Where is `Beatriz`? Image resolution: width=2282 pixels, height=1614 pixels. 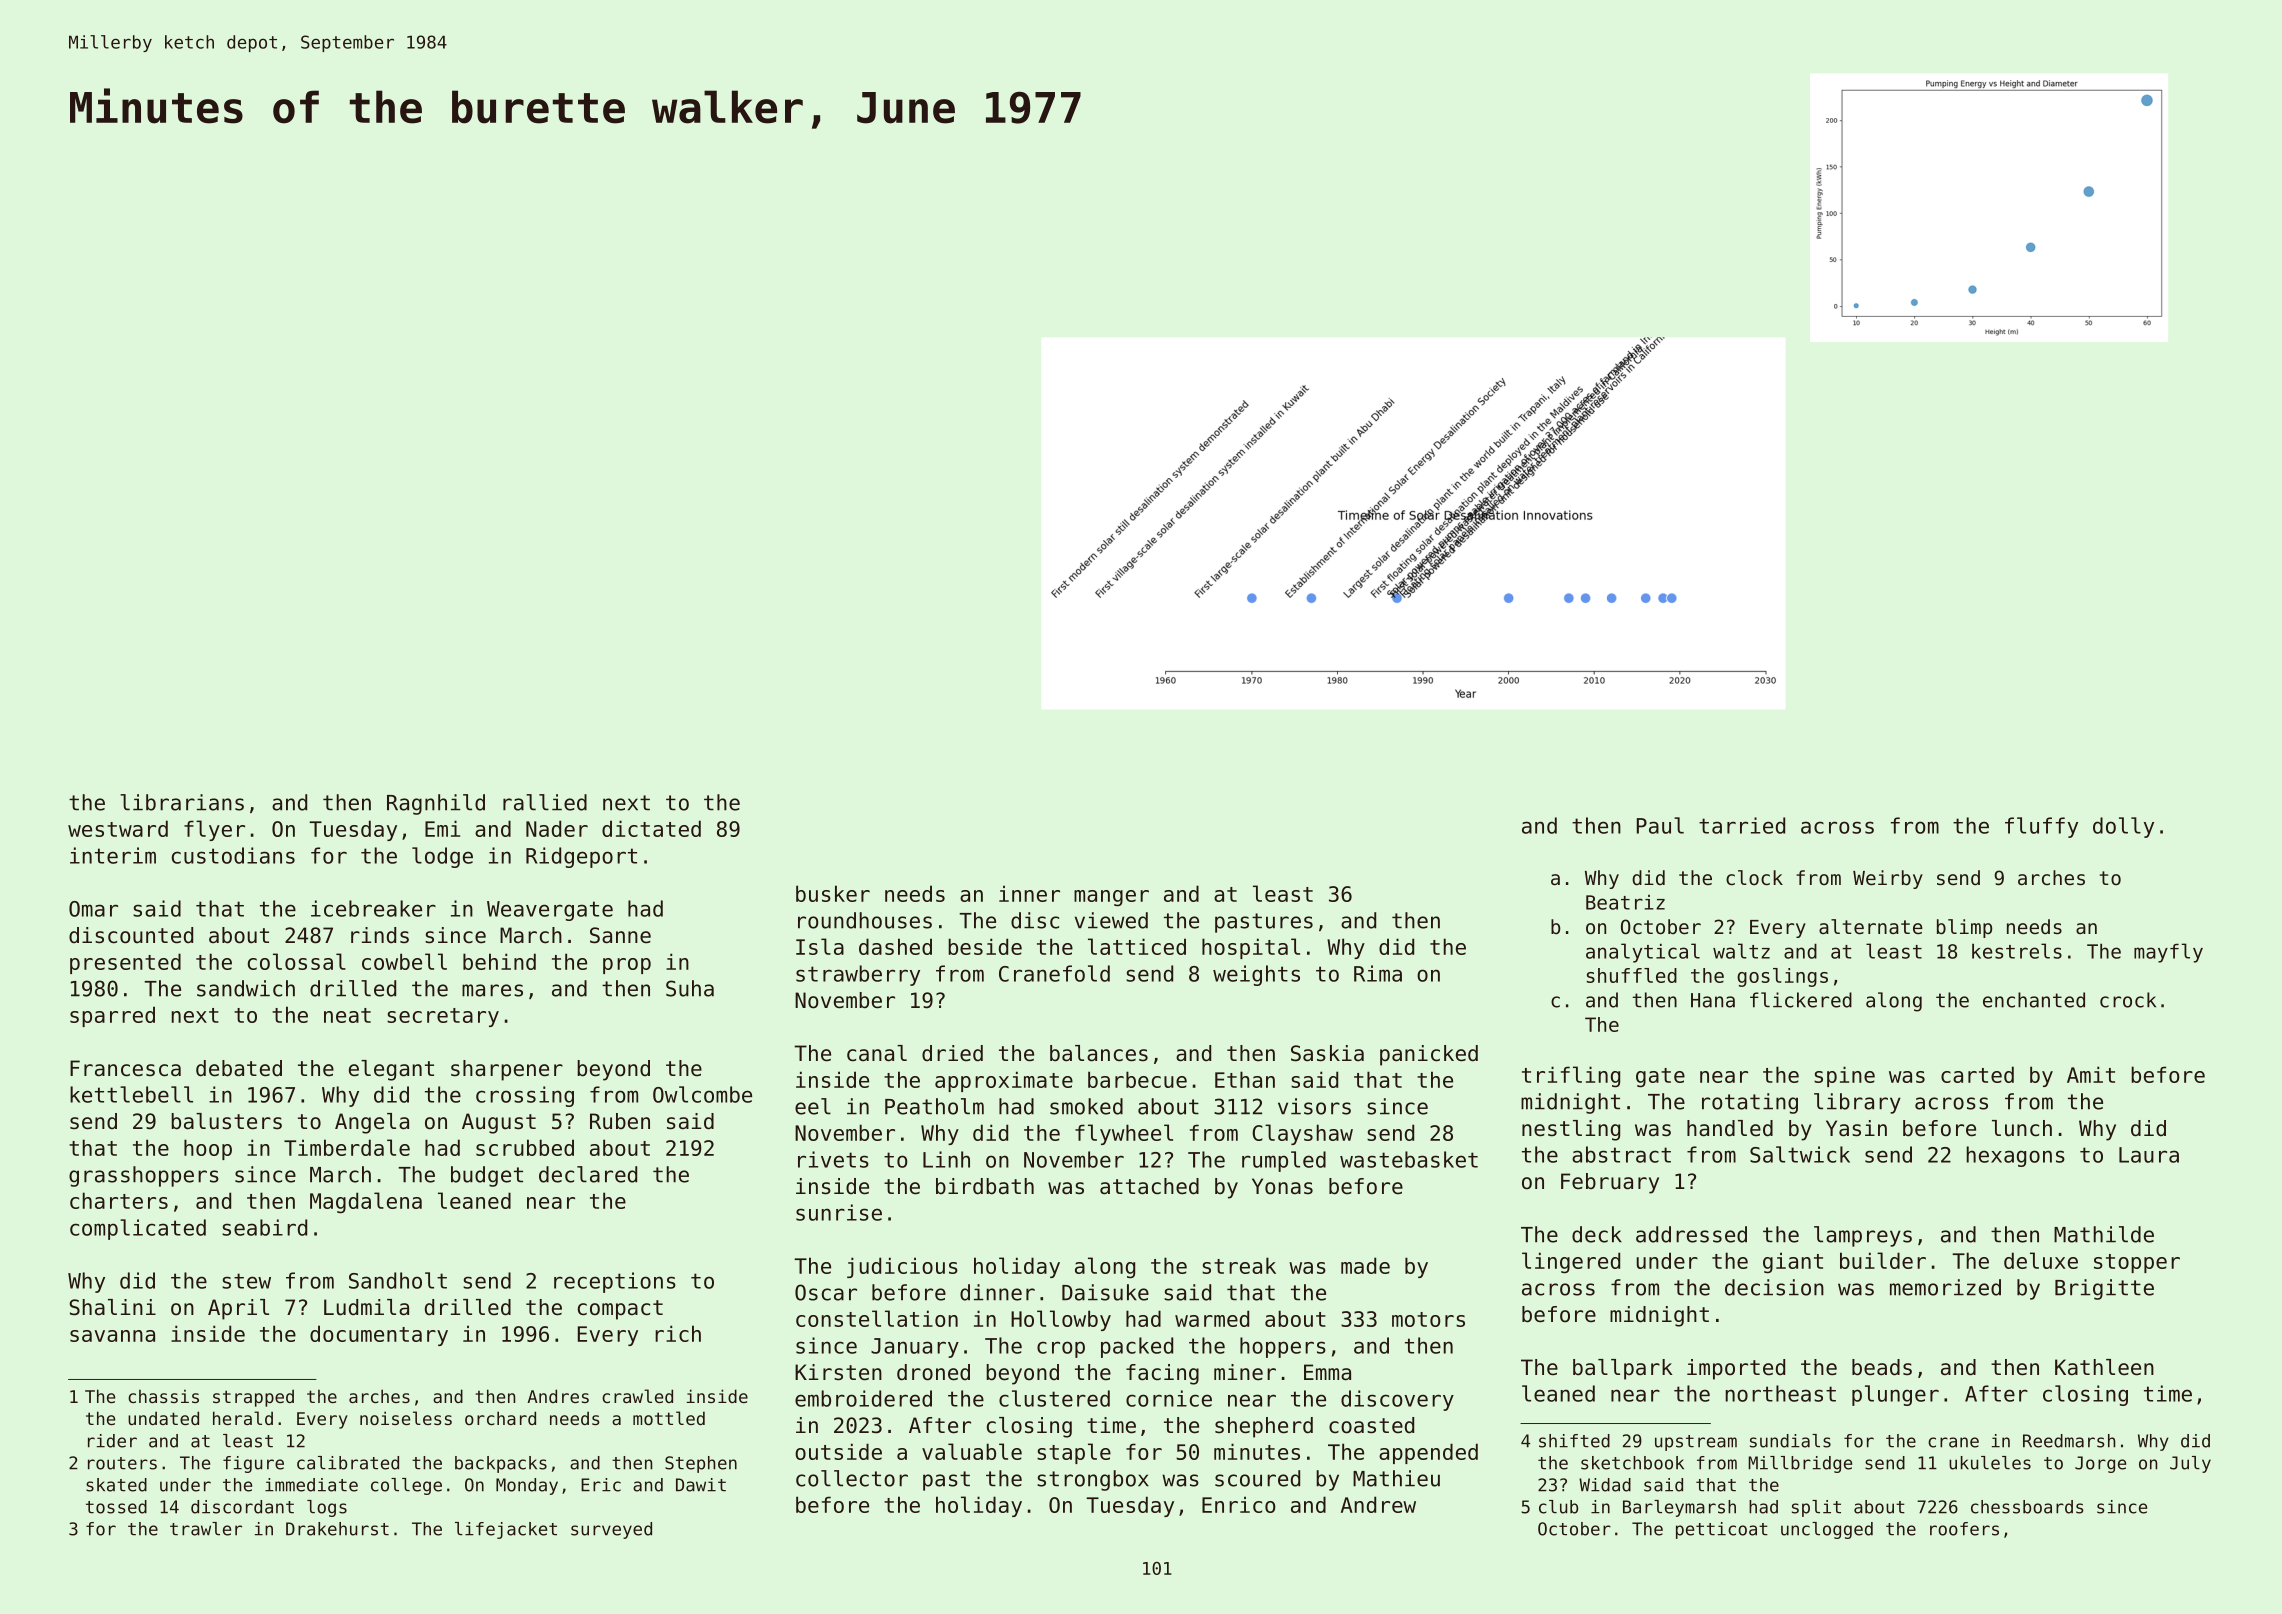 Beatriz is located at coordinates (1625, 902).
